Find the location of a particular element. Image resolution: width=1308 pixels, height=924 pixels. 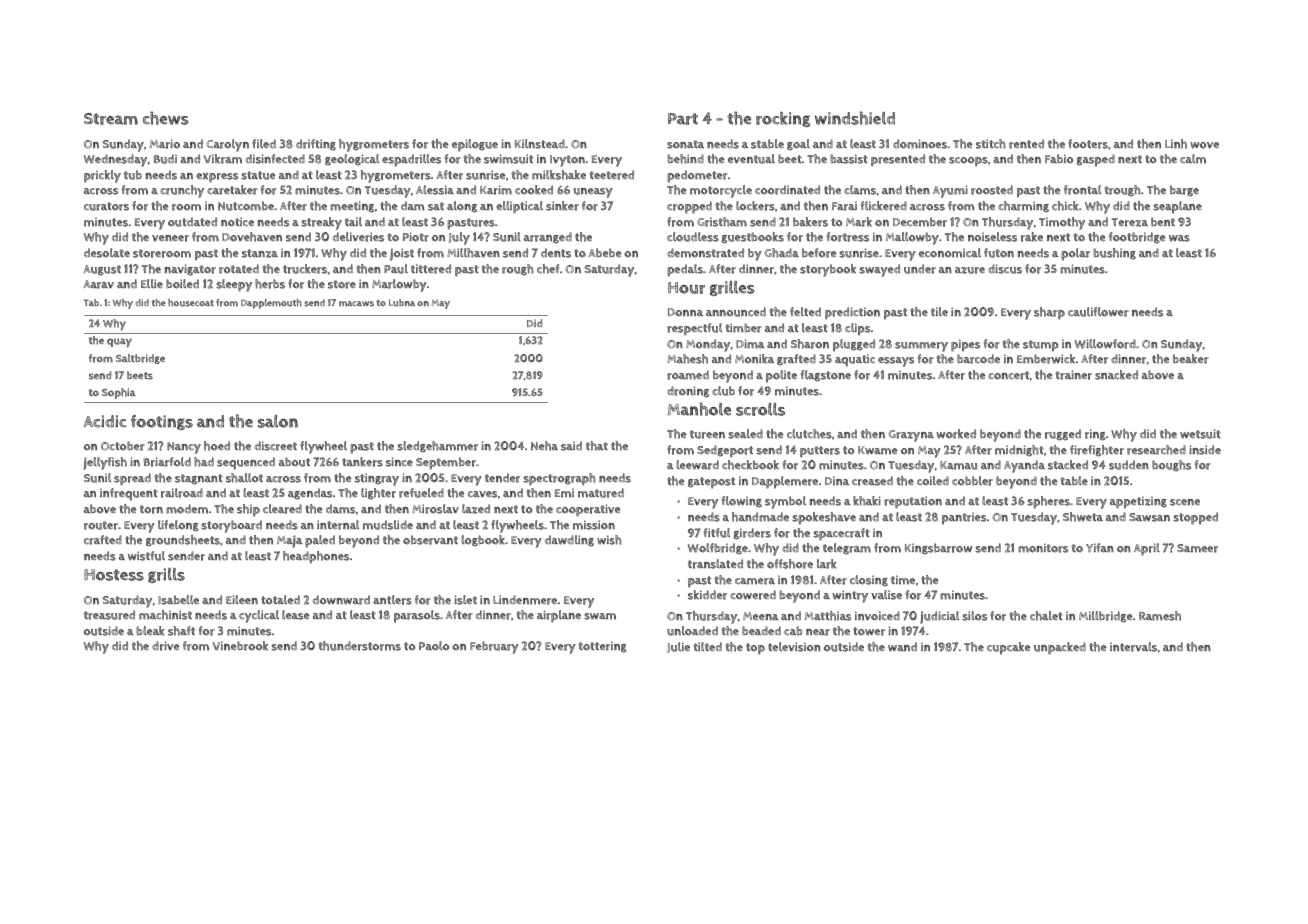

Saltbridge is located at coordinates (140, 359).
